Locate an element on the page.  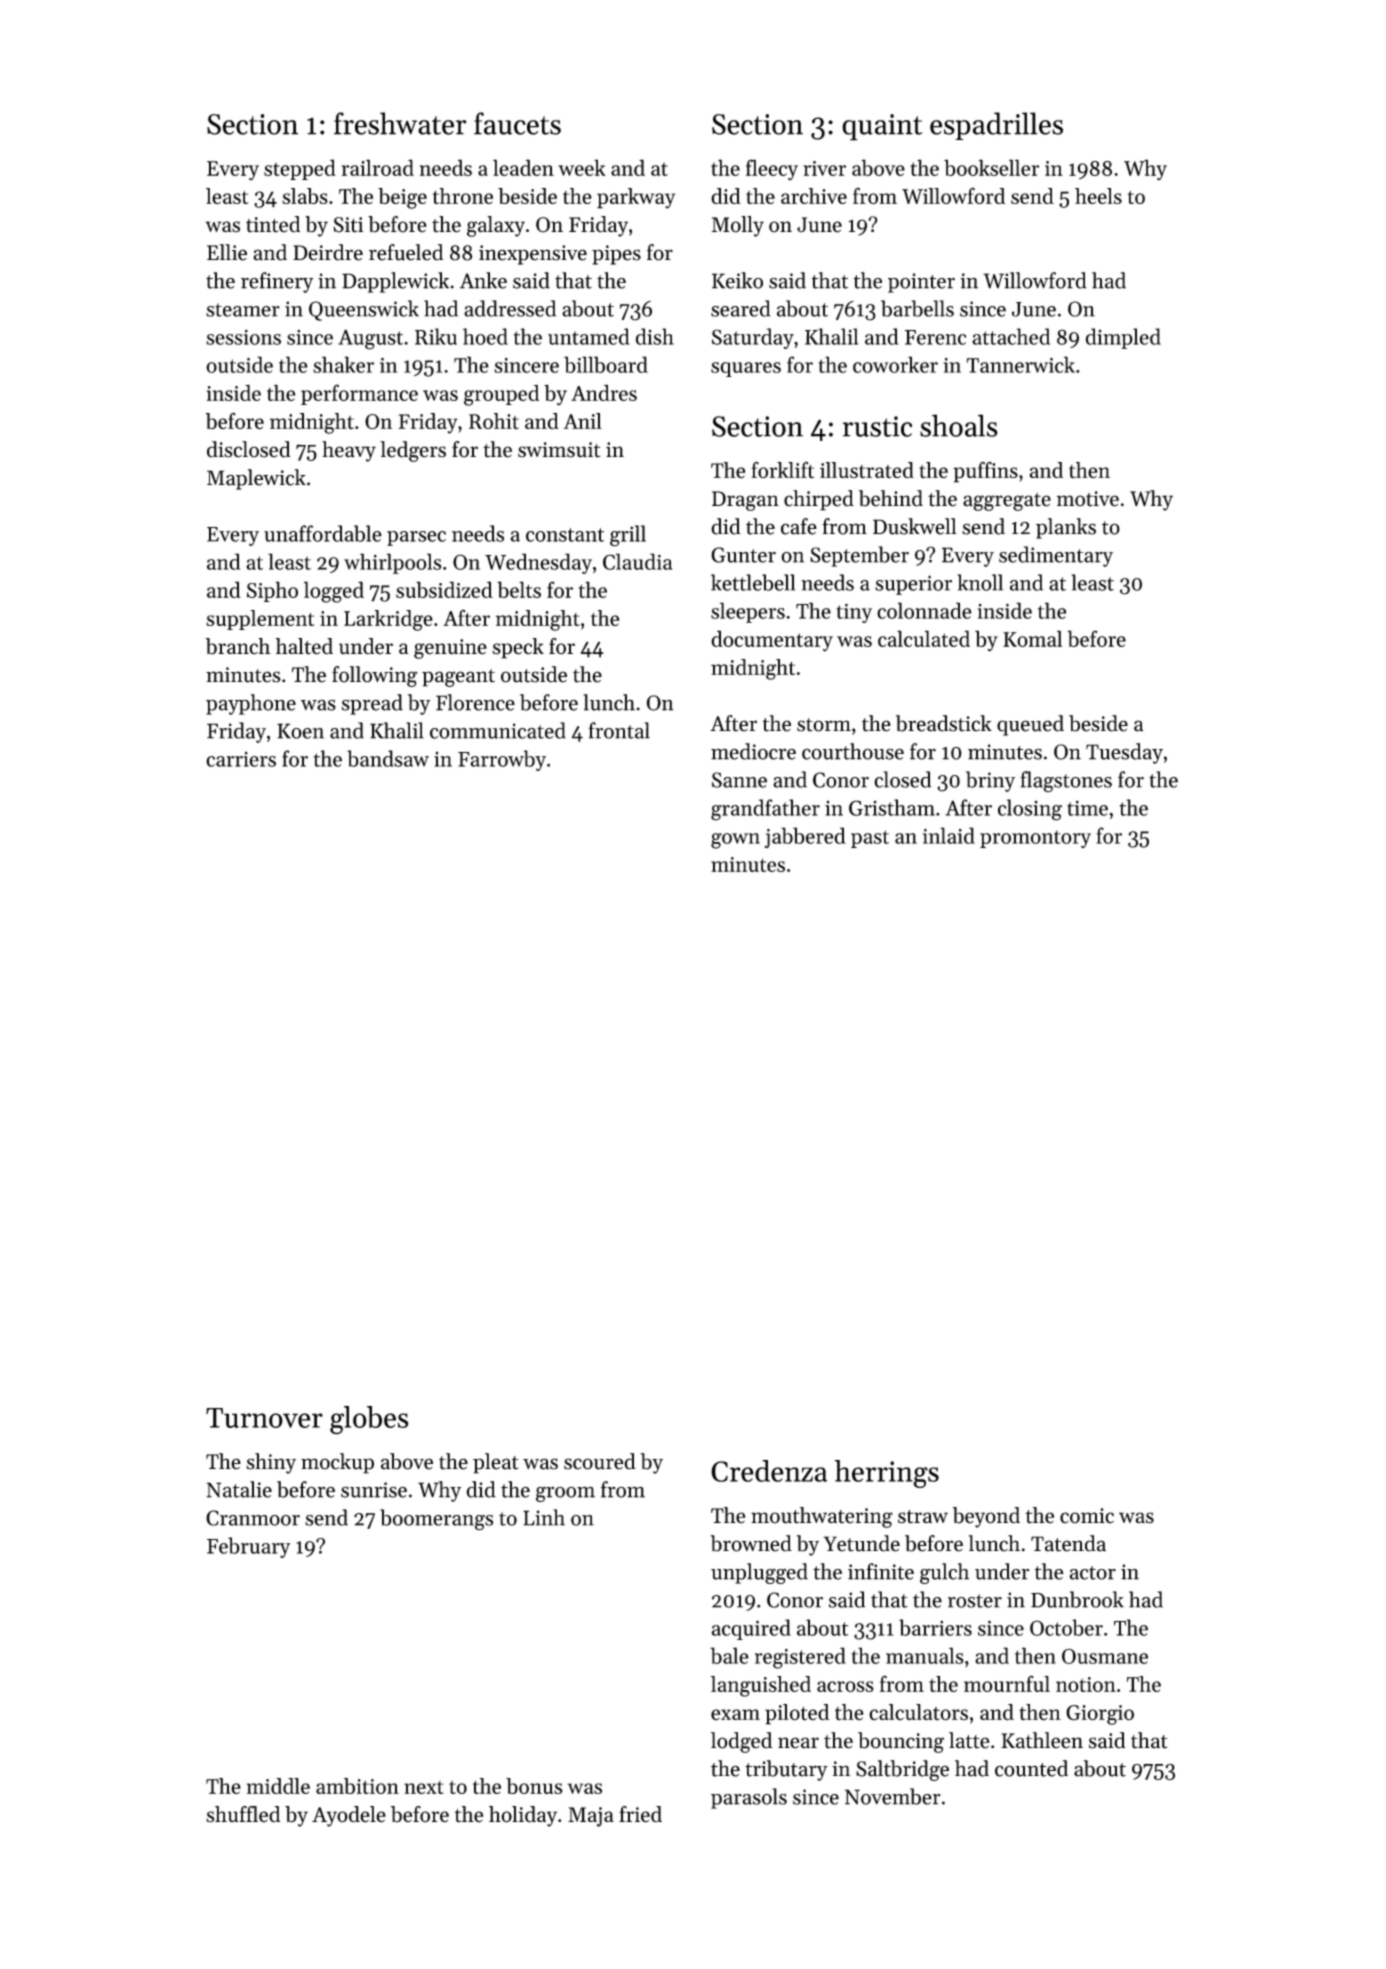
Ousmane is located at coordinates (1105, 1656).
